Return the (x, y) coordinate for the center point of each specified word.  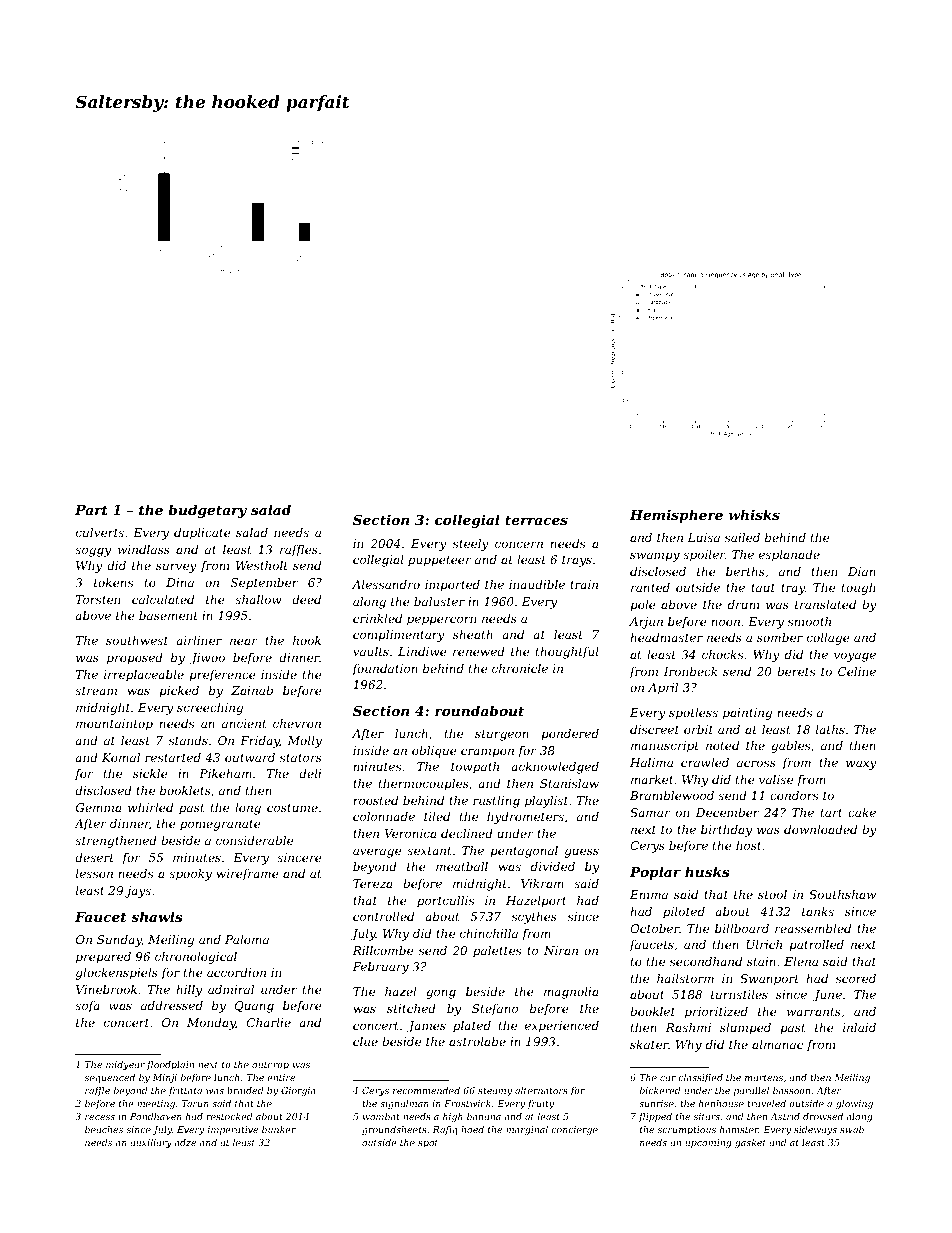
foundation (385, 670)
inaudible (537, 584)
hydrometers (525, 818)
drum (743, 604)
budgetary (207, 511)
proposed (135, 659)
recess (100, 1117)
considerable (254, 840)
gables (790, 747)
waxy (861, 765)
